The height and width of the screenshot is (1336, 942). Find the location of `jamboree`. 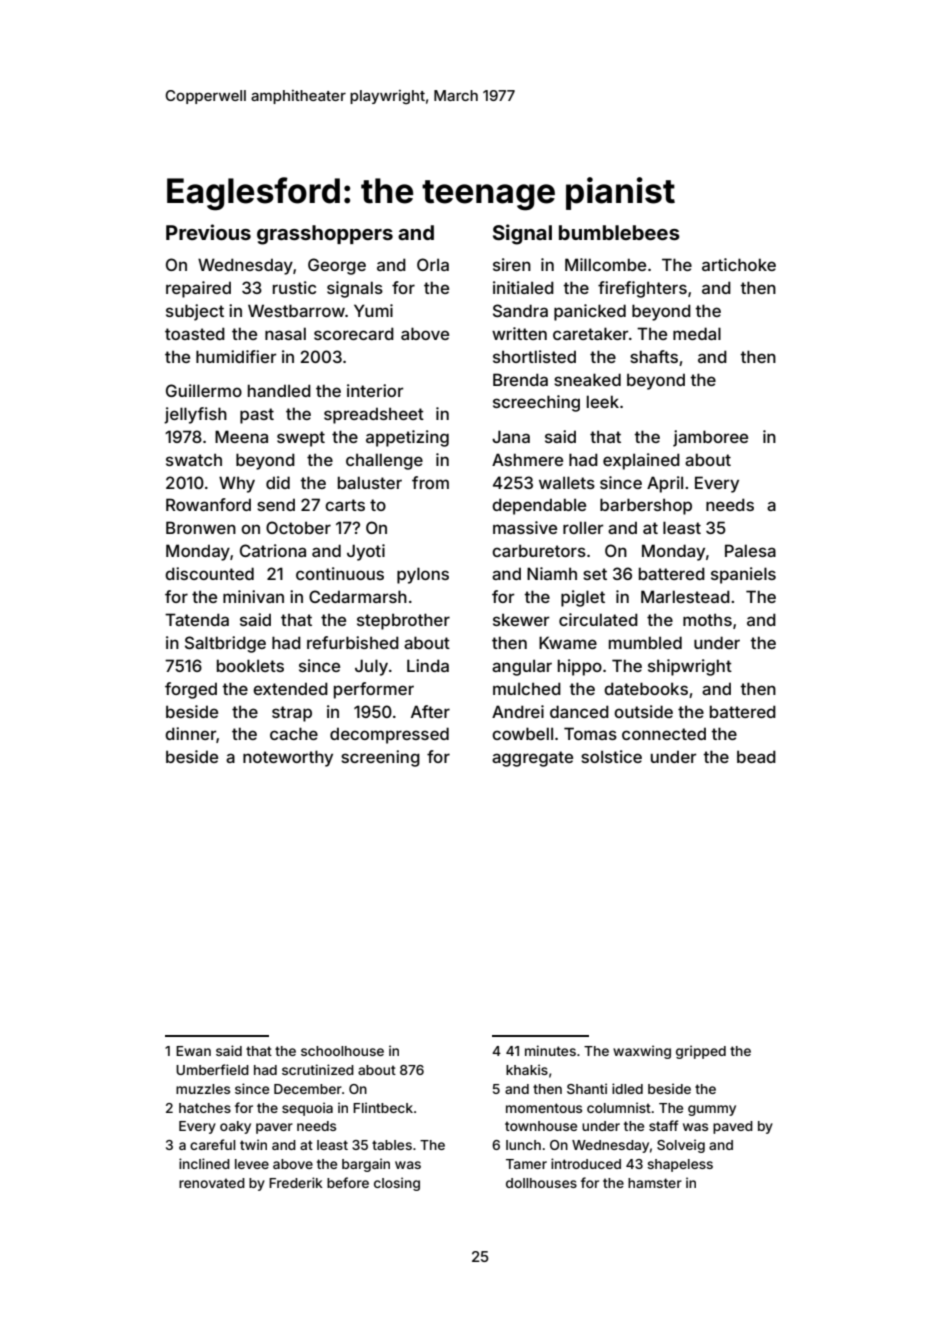

jamboree is located at coordinates (710, 438).
